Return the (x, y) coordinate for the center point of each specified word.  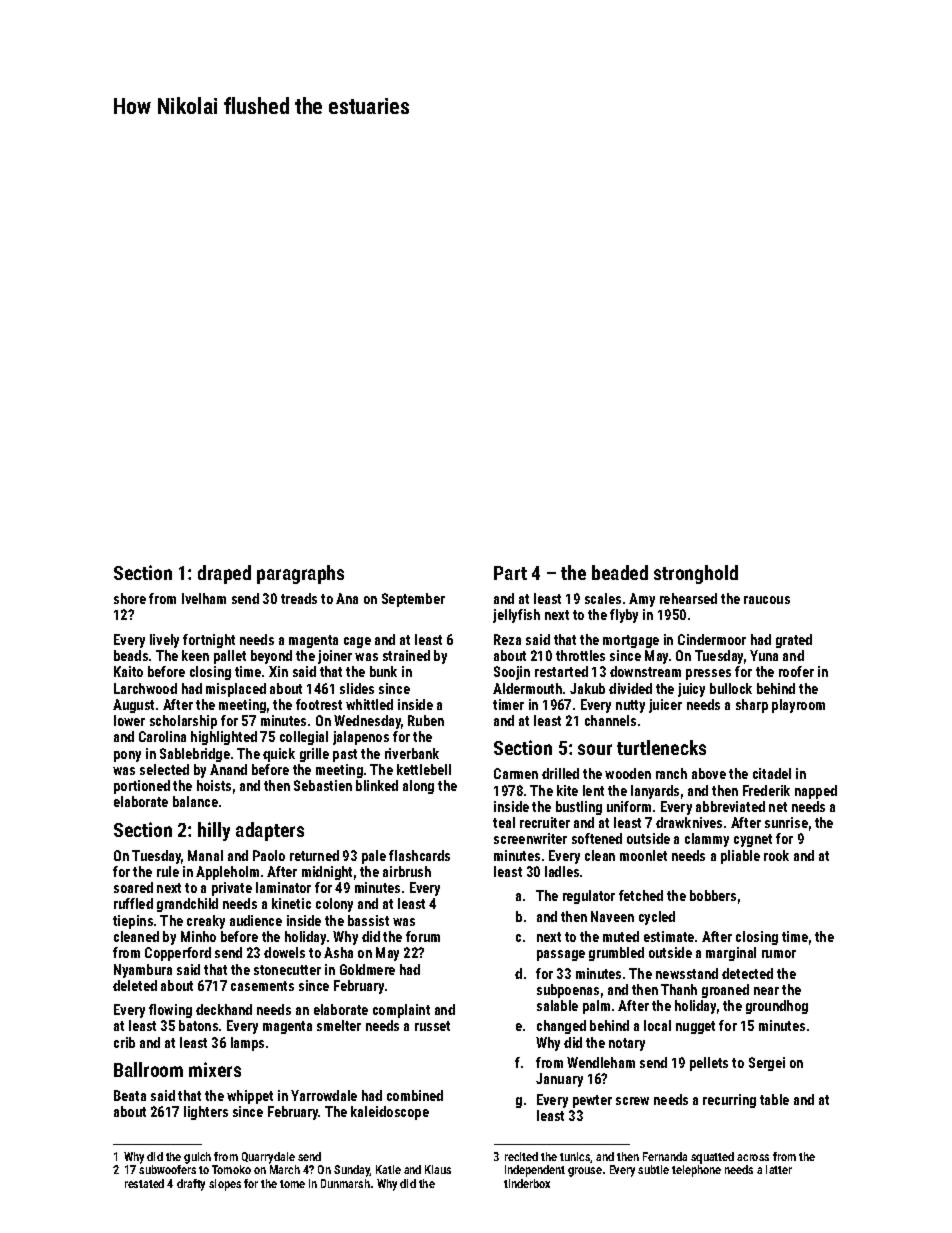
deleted (135, 985)
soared (133, 887)
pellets (709, 1064)
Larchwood (145, 688)
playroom (798, 706)
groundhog (777, 1007)
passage (561, 955)
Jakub (587, 688)
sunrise (786, 822)
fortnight (209, 641)
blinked (377, 785)
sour (595, 749)
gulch (197, 1158)
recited (521, 1156)
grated (794, 641)
